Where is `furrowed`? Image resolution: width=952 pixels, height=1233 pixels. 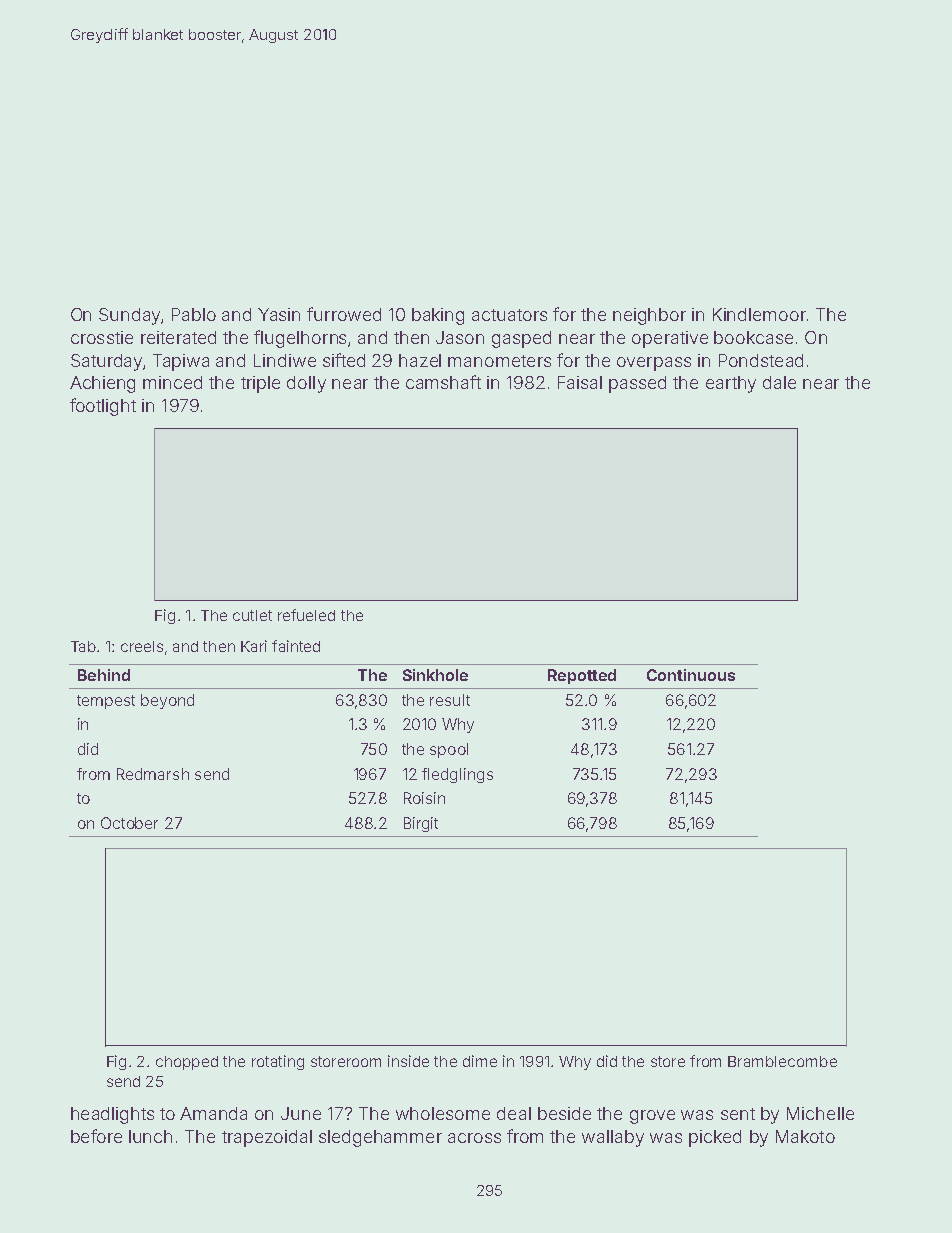 furrowed is located at coordinates (344, 314).
